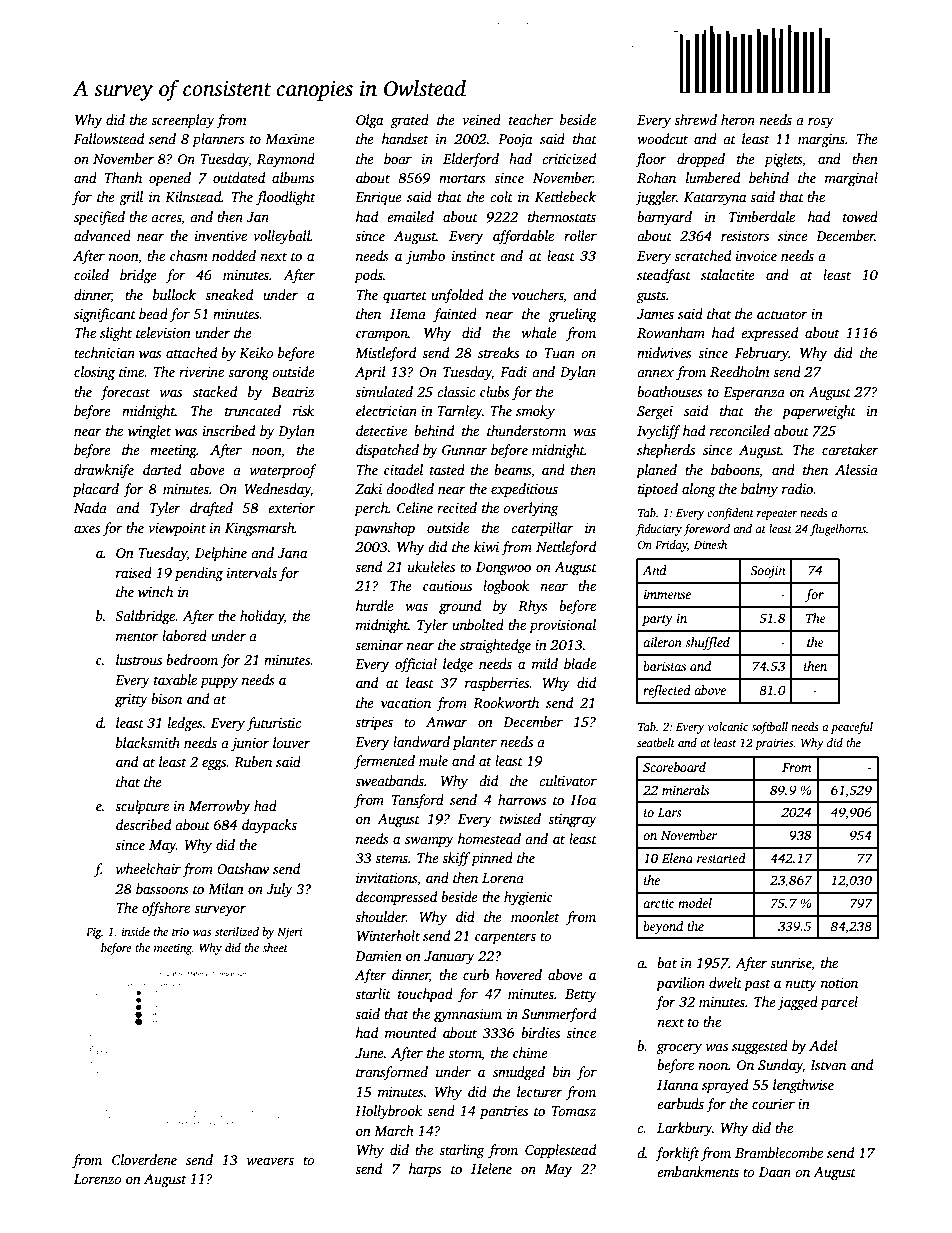  I want to click on prairies, so click(774, 744).
